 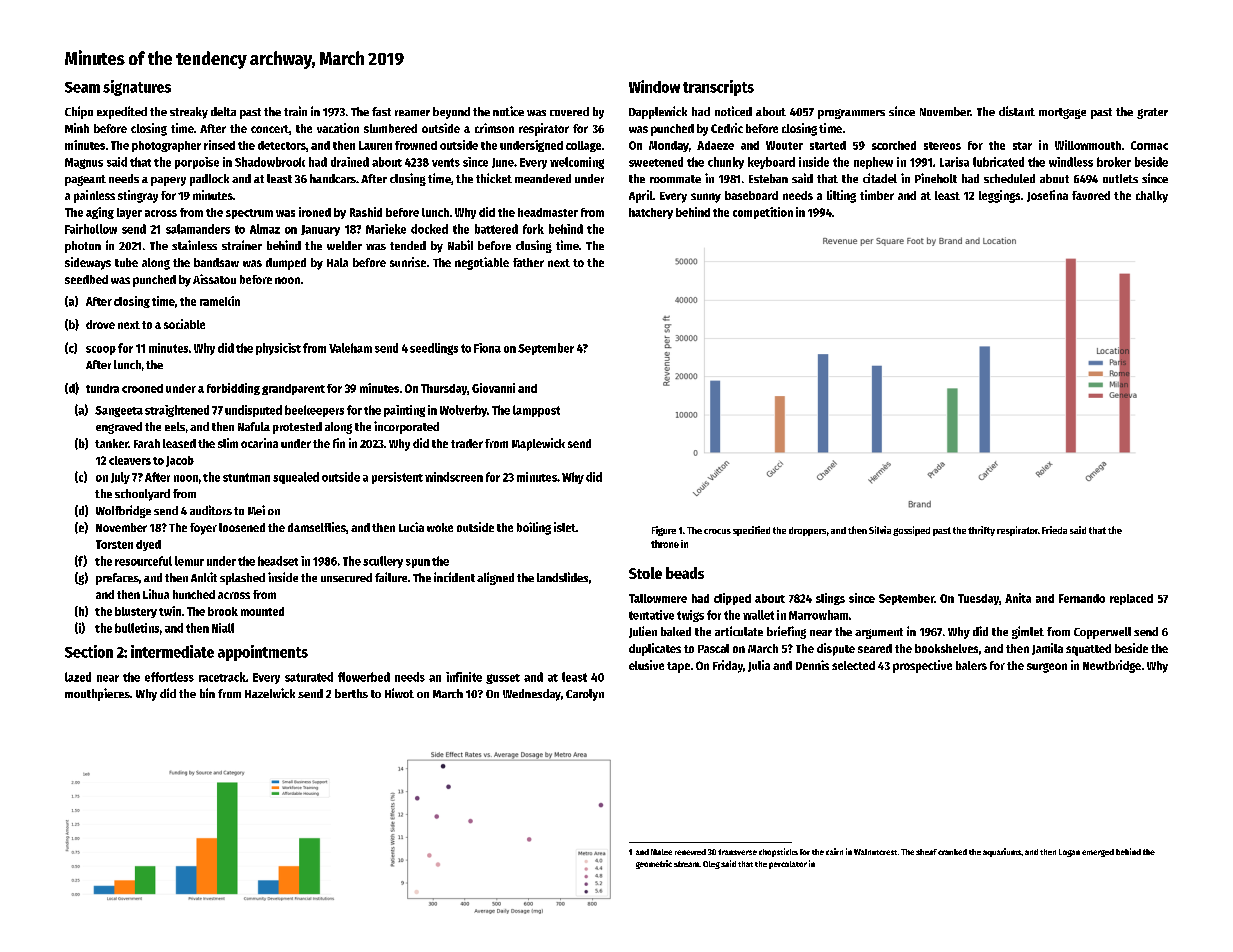 What do you see at coordinates (147, 443) in the document?
I see `Farah` at bounding box center [147, 443].
